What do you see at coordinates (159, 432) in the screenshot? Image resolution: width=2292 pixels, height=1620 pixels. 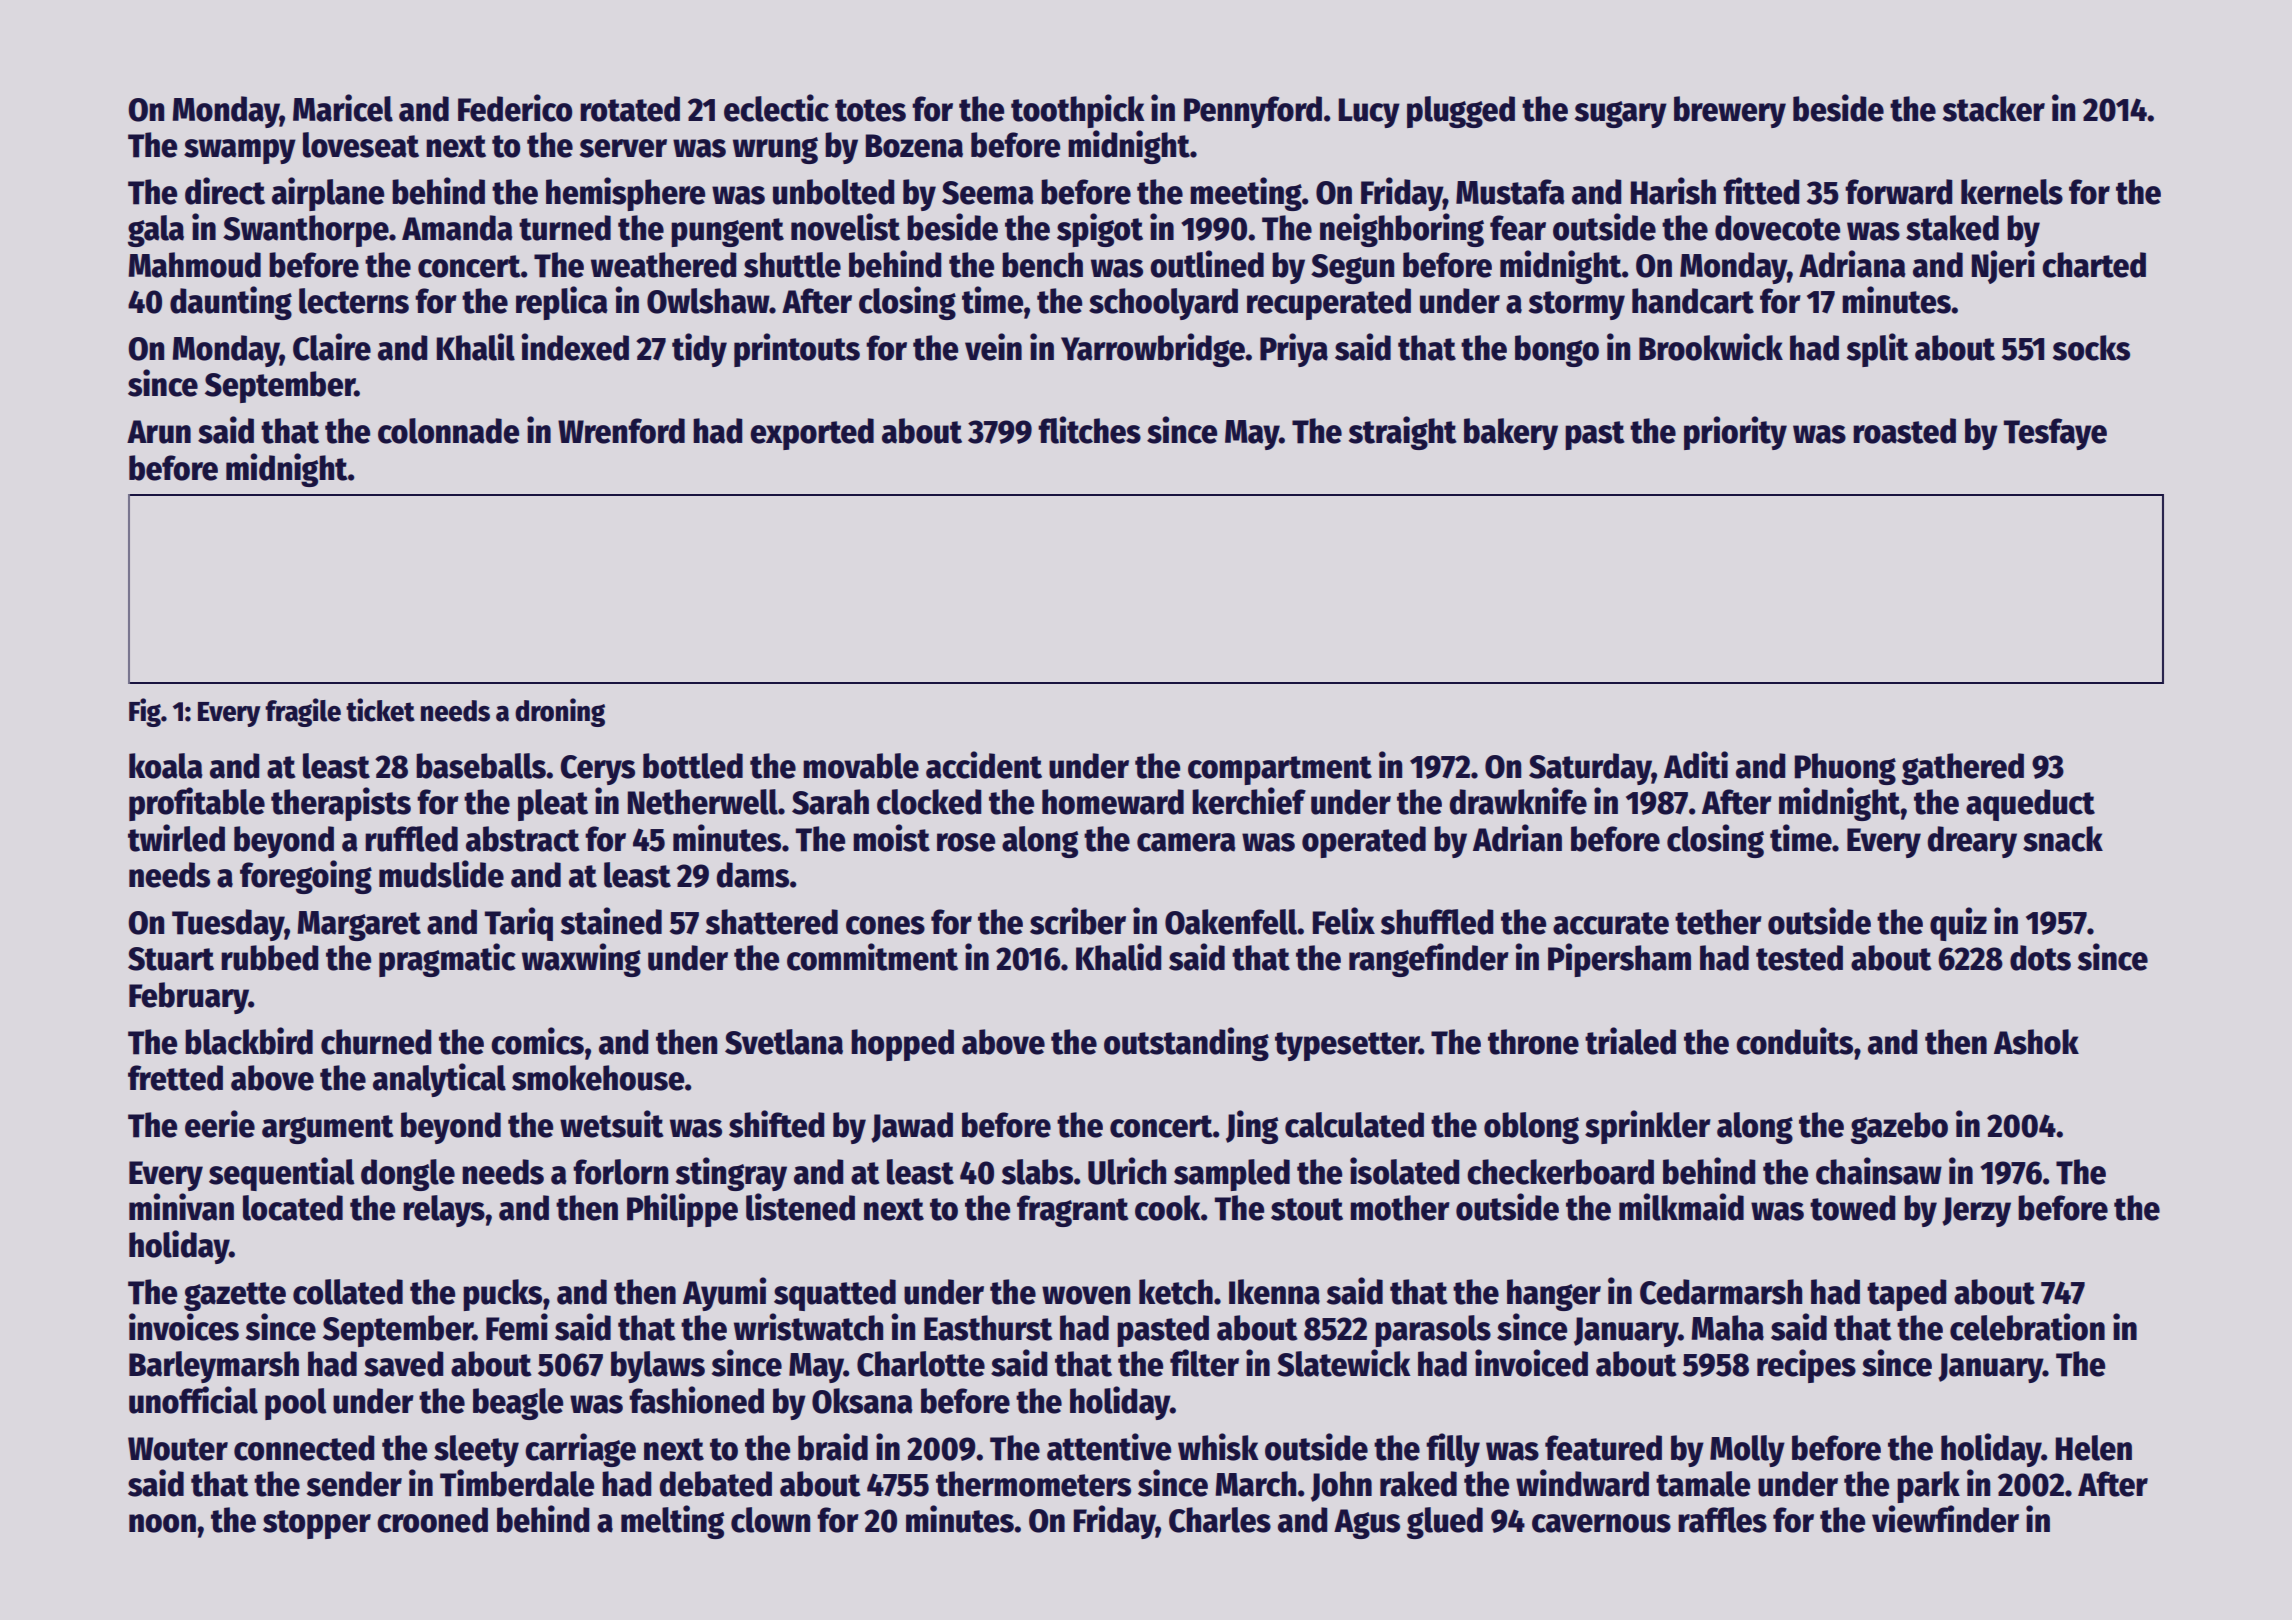 I see `Arun` at bounding box center [159, 432].
